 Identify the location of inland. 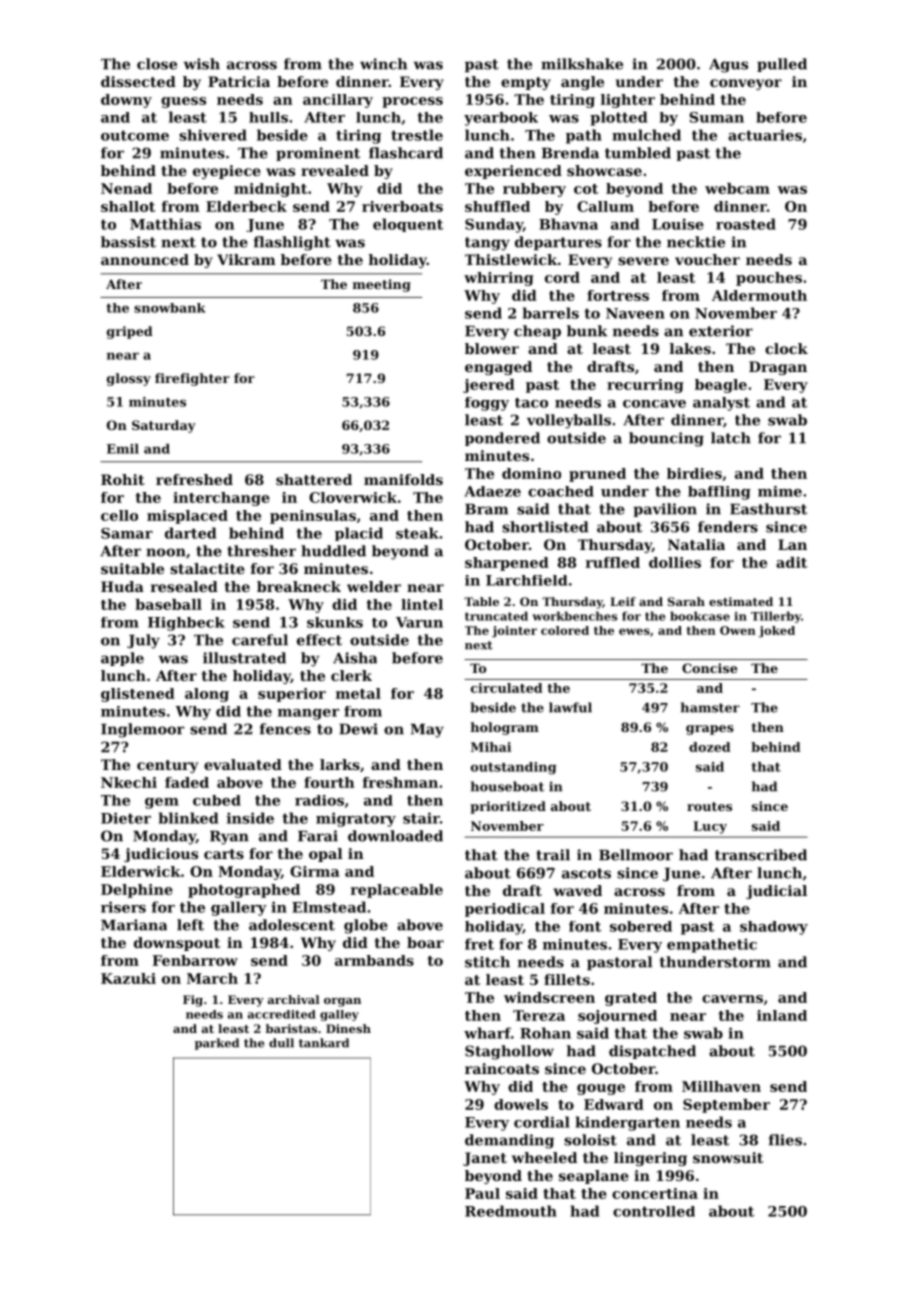
(782, 1015).
